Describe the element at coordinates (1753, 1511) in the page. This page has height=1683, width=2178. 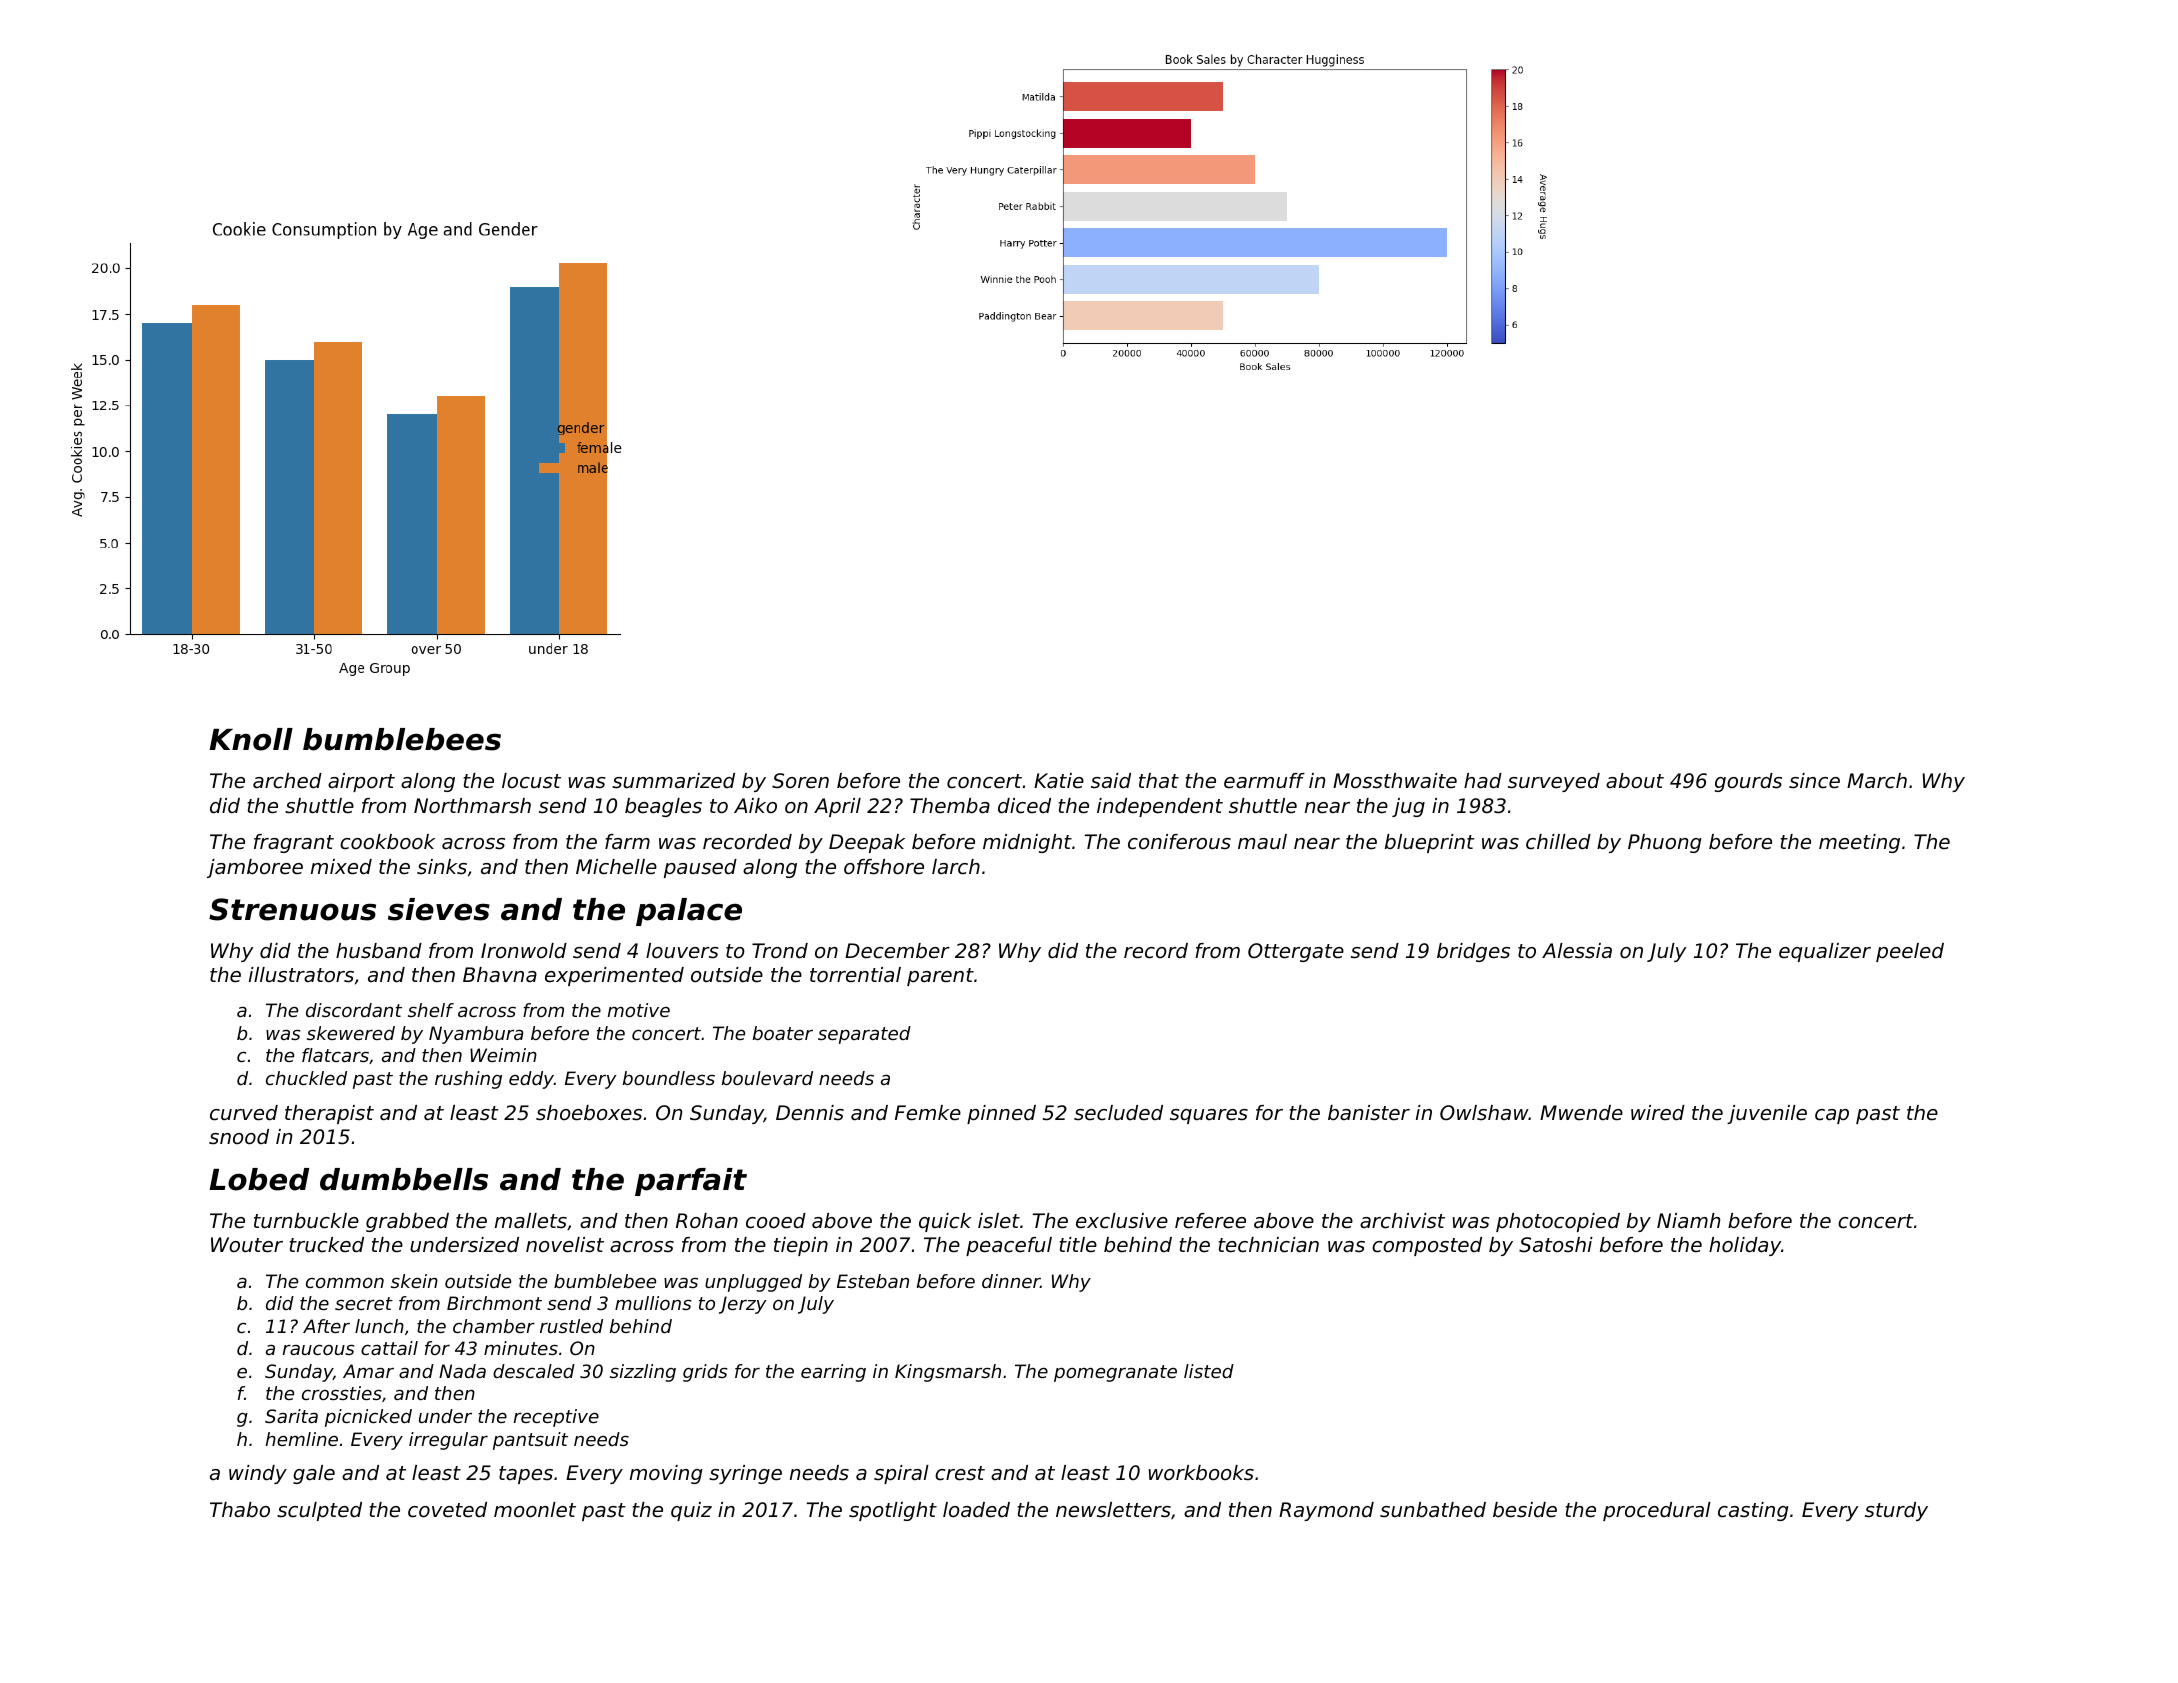
I see `casting` at that location.
